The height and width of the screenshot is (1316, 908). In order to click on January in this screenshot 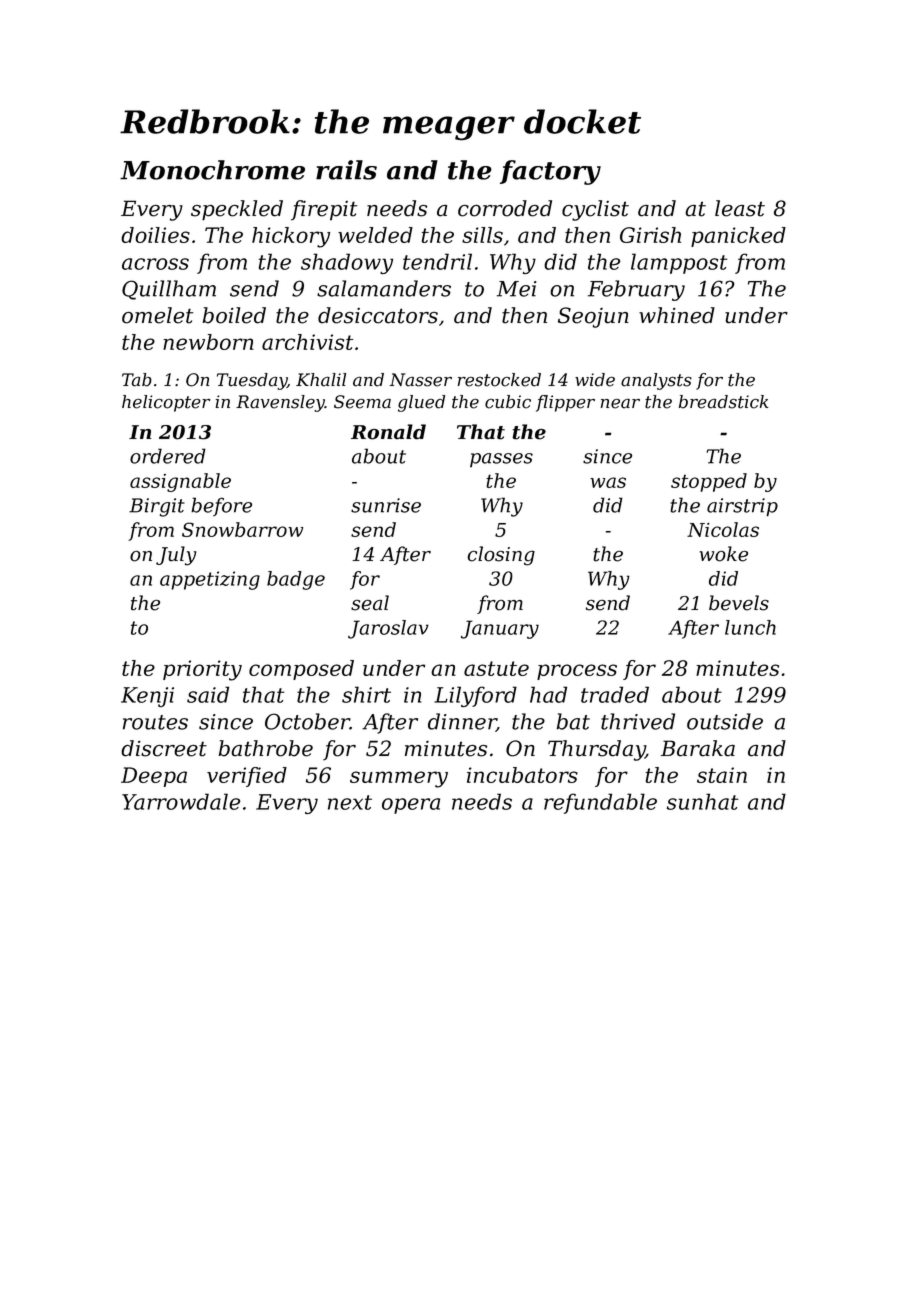, I will do `click(500, 629)`.
